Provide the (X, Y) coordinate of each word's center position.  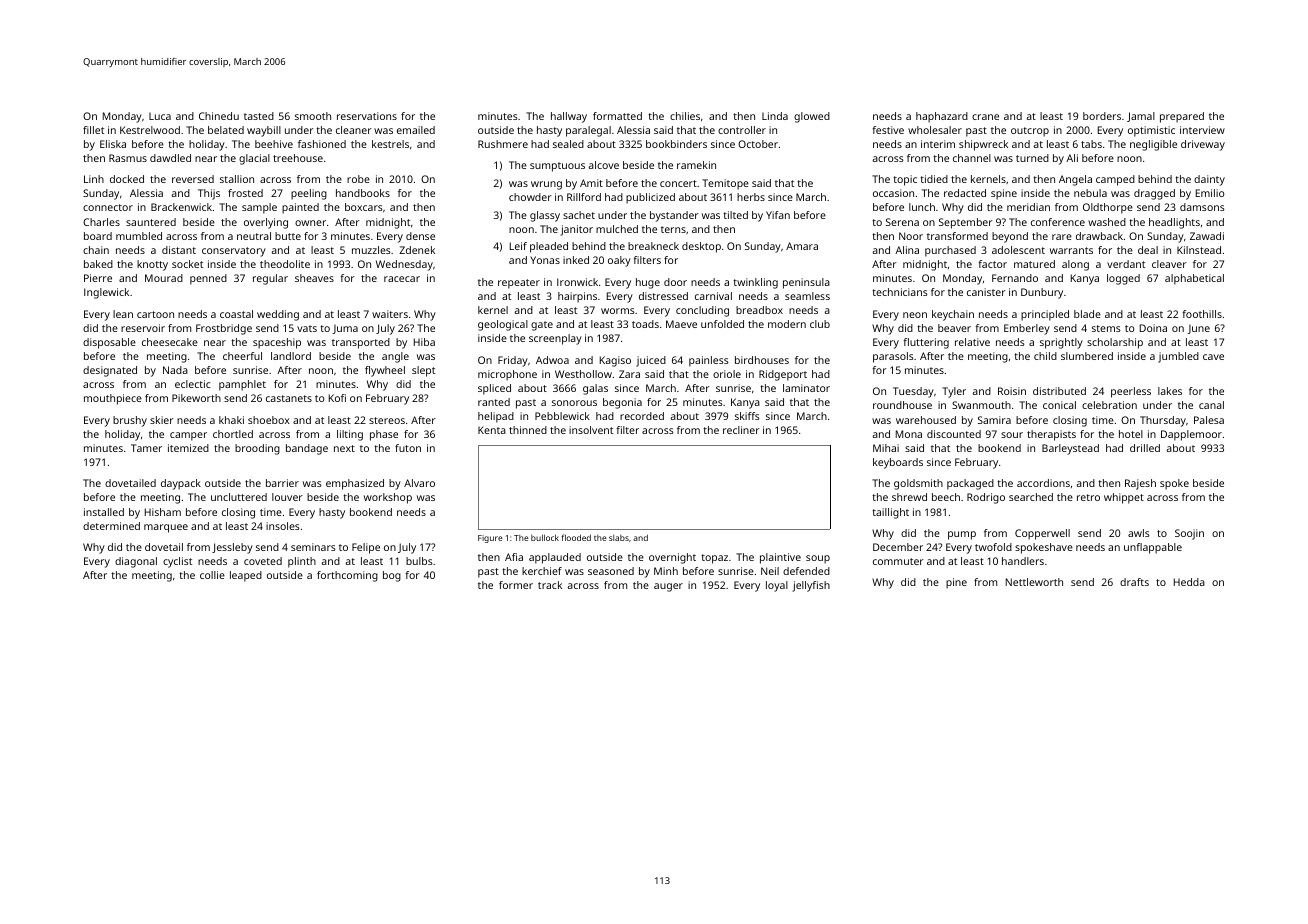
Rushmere (503, 144)
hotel (1131, 434)
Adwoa (552, 360)
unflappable (1153, 548)
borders (1102, 116)
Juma (345, 329)
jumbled (1178, 357)
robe (358, 179)
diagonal (136, 562)
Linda (775, 116)
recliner (741, 430)
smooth (313, 116)
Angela (1075, 180)
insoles (282, 526)
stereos (387, 420)
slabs (619, 538)
